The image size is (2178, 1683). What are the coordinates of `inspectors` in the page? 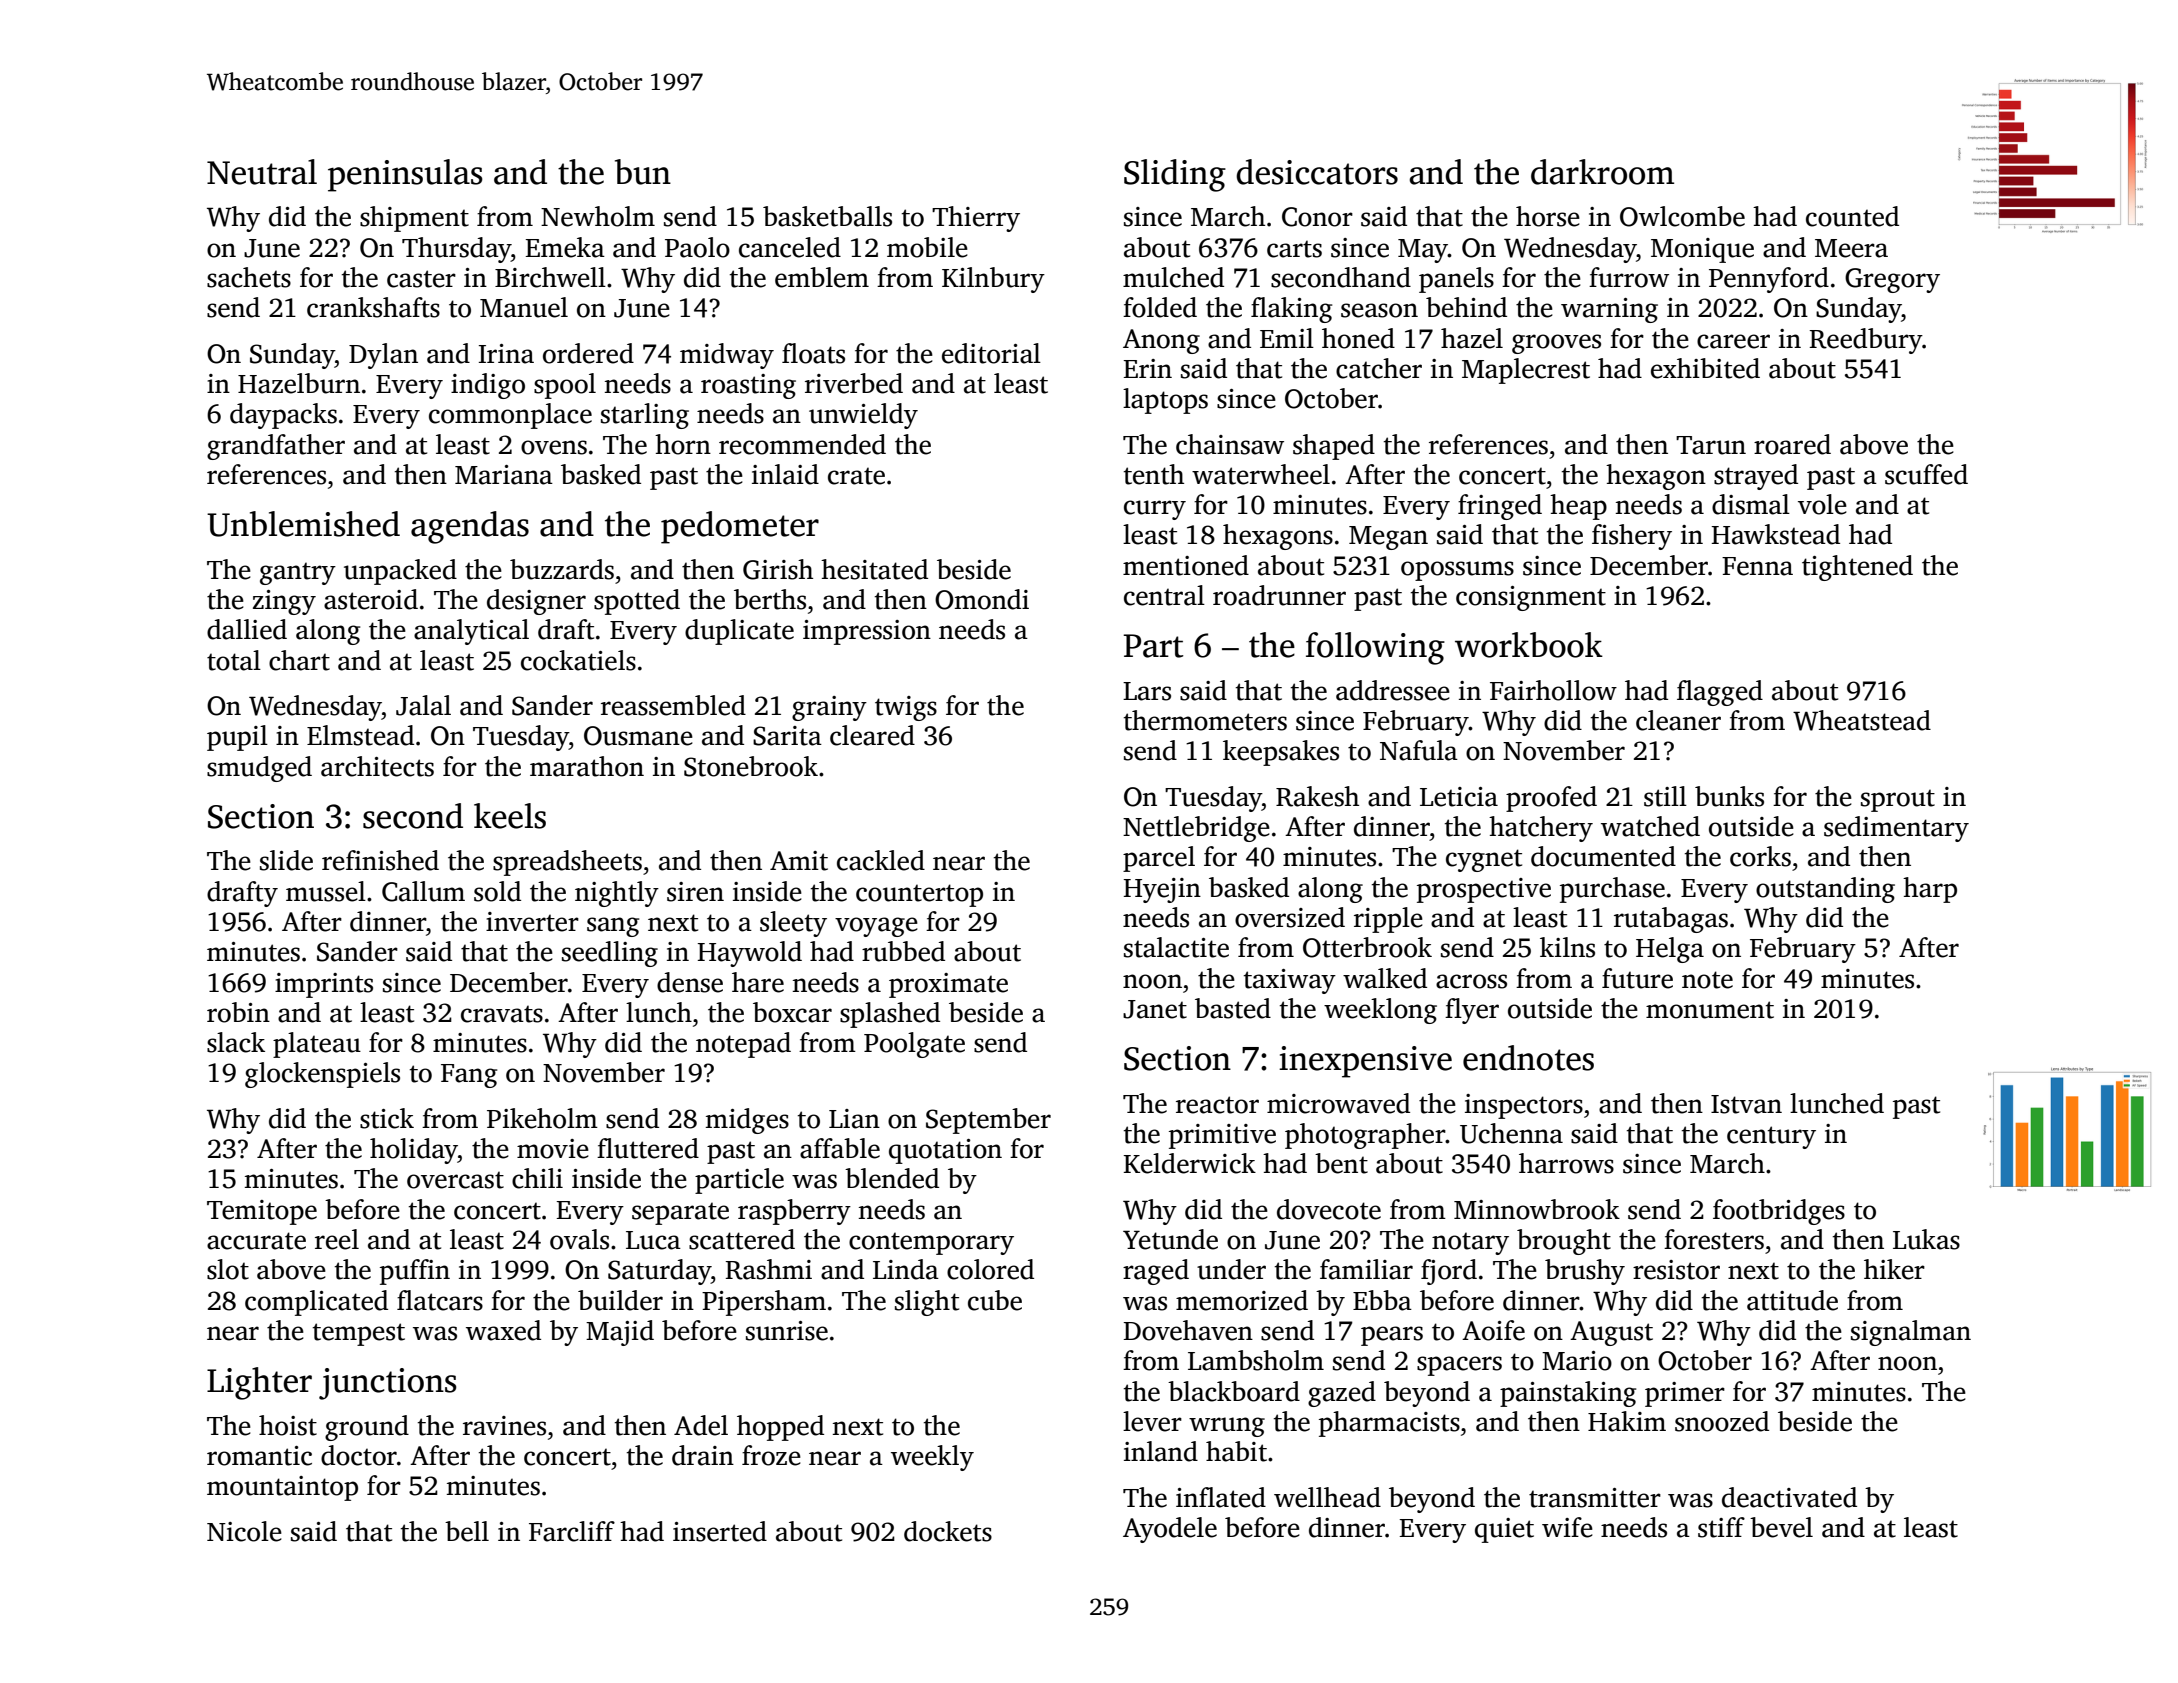 It's located at (1524, 1106).
